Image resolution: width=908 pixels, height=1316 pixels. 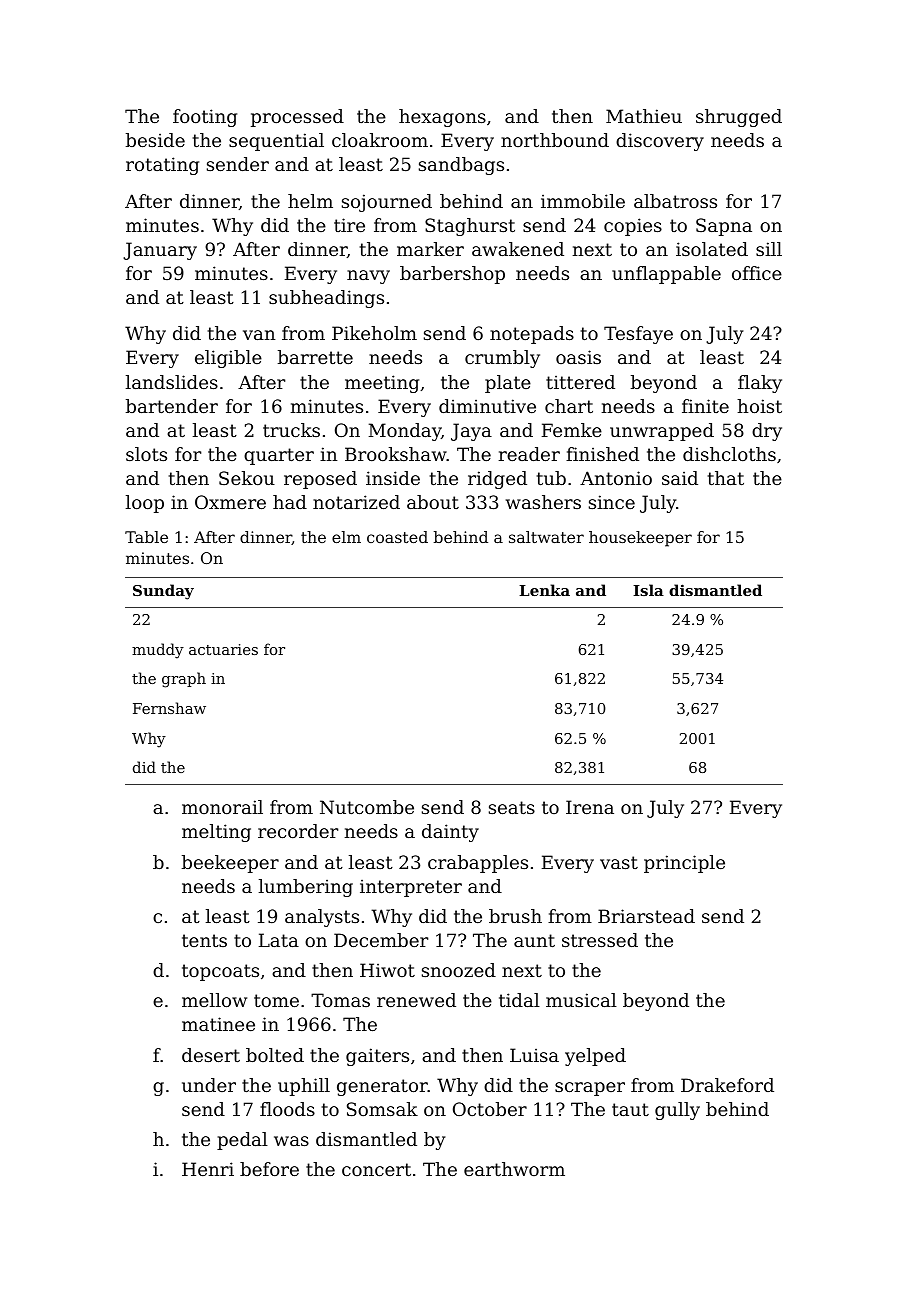 What do you see at coordinates (677, 1111) in the image?
I see `gully` at bounding box center [677, 1111].
